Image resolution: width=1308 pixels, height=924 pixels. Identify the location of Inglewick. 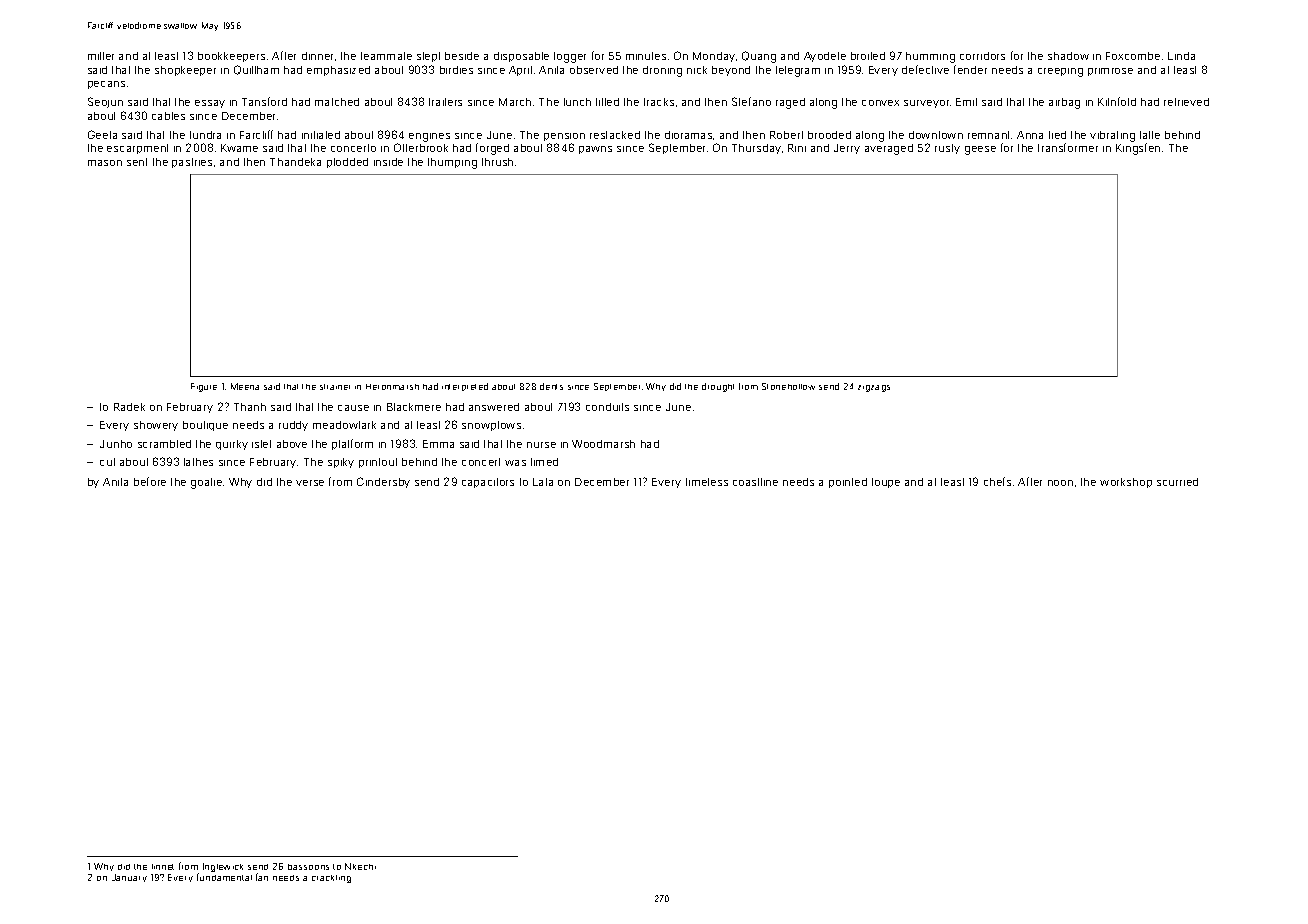
(223, 867).
